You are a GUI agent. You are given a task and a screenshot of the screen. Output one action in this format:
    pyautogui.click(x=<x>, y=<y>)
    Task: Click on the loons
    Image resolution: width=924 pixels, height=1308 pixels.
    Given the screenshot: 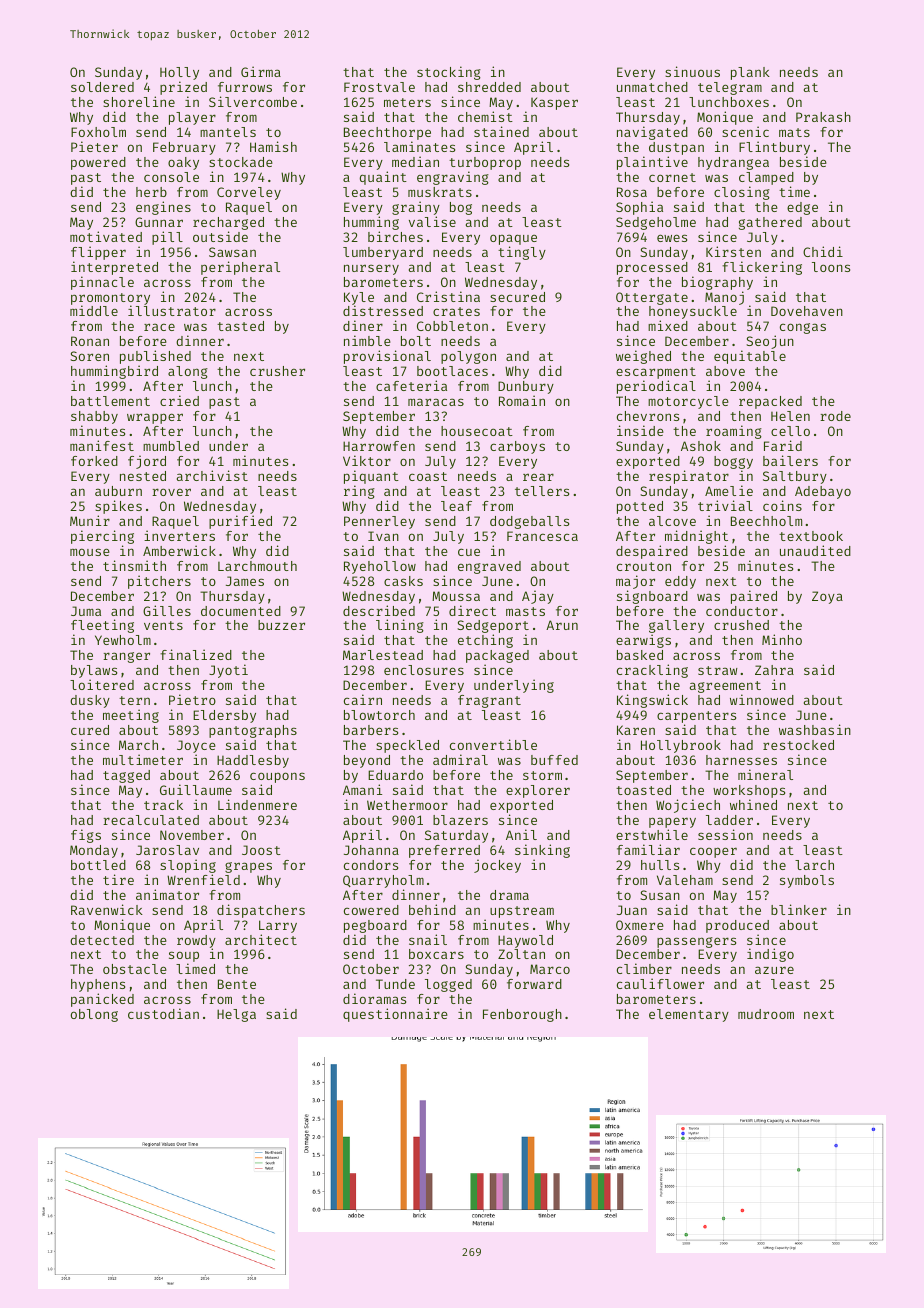 What is the action you would take?
    pyautogui.click(x=831, y=267)
